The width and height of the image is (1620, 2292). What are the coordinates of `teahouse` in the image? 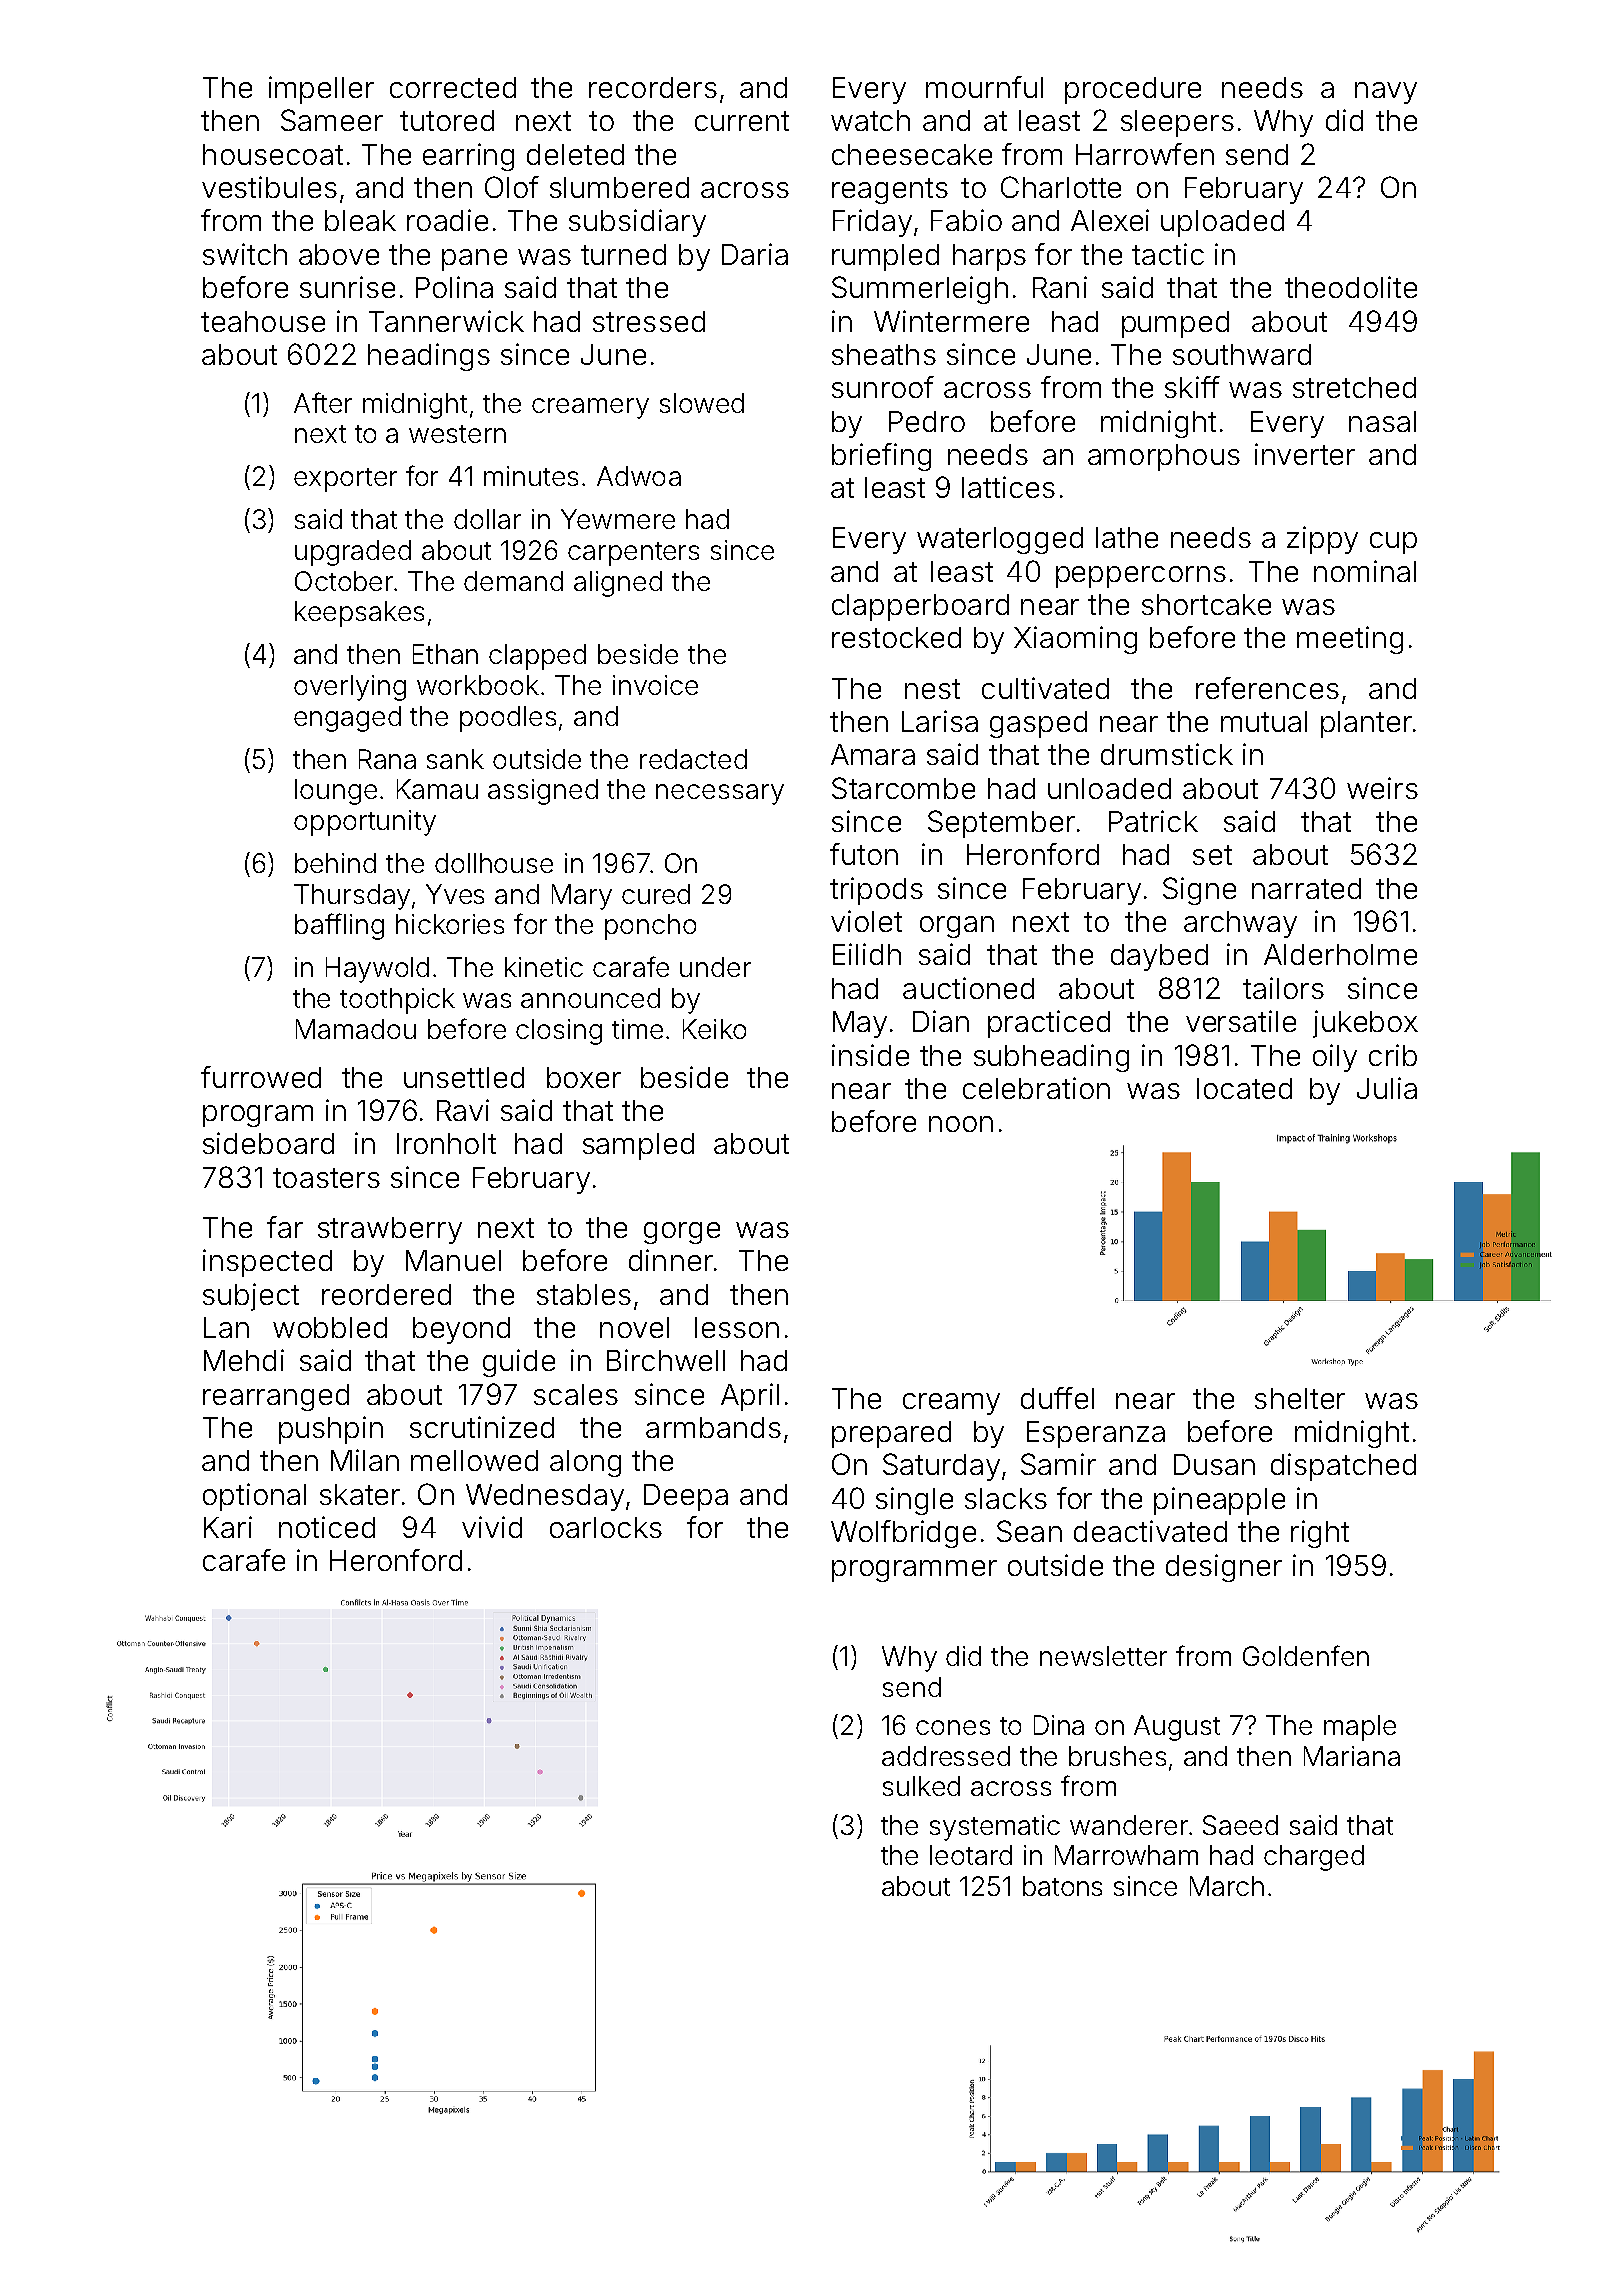 It's located at (263, 321).
